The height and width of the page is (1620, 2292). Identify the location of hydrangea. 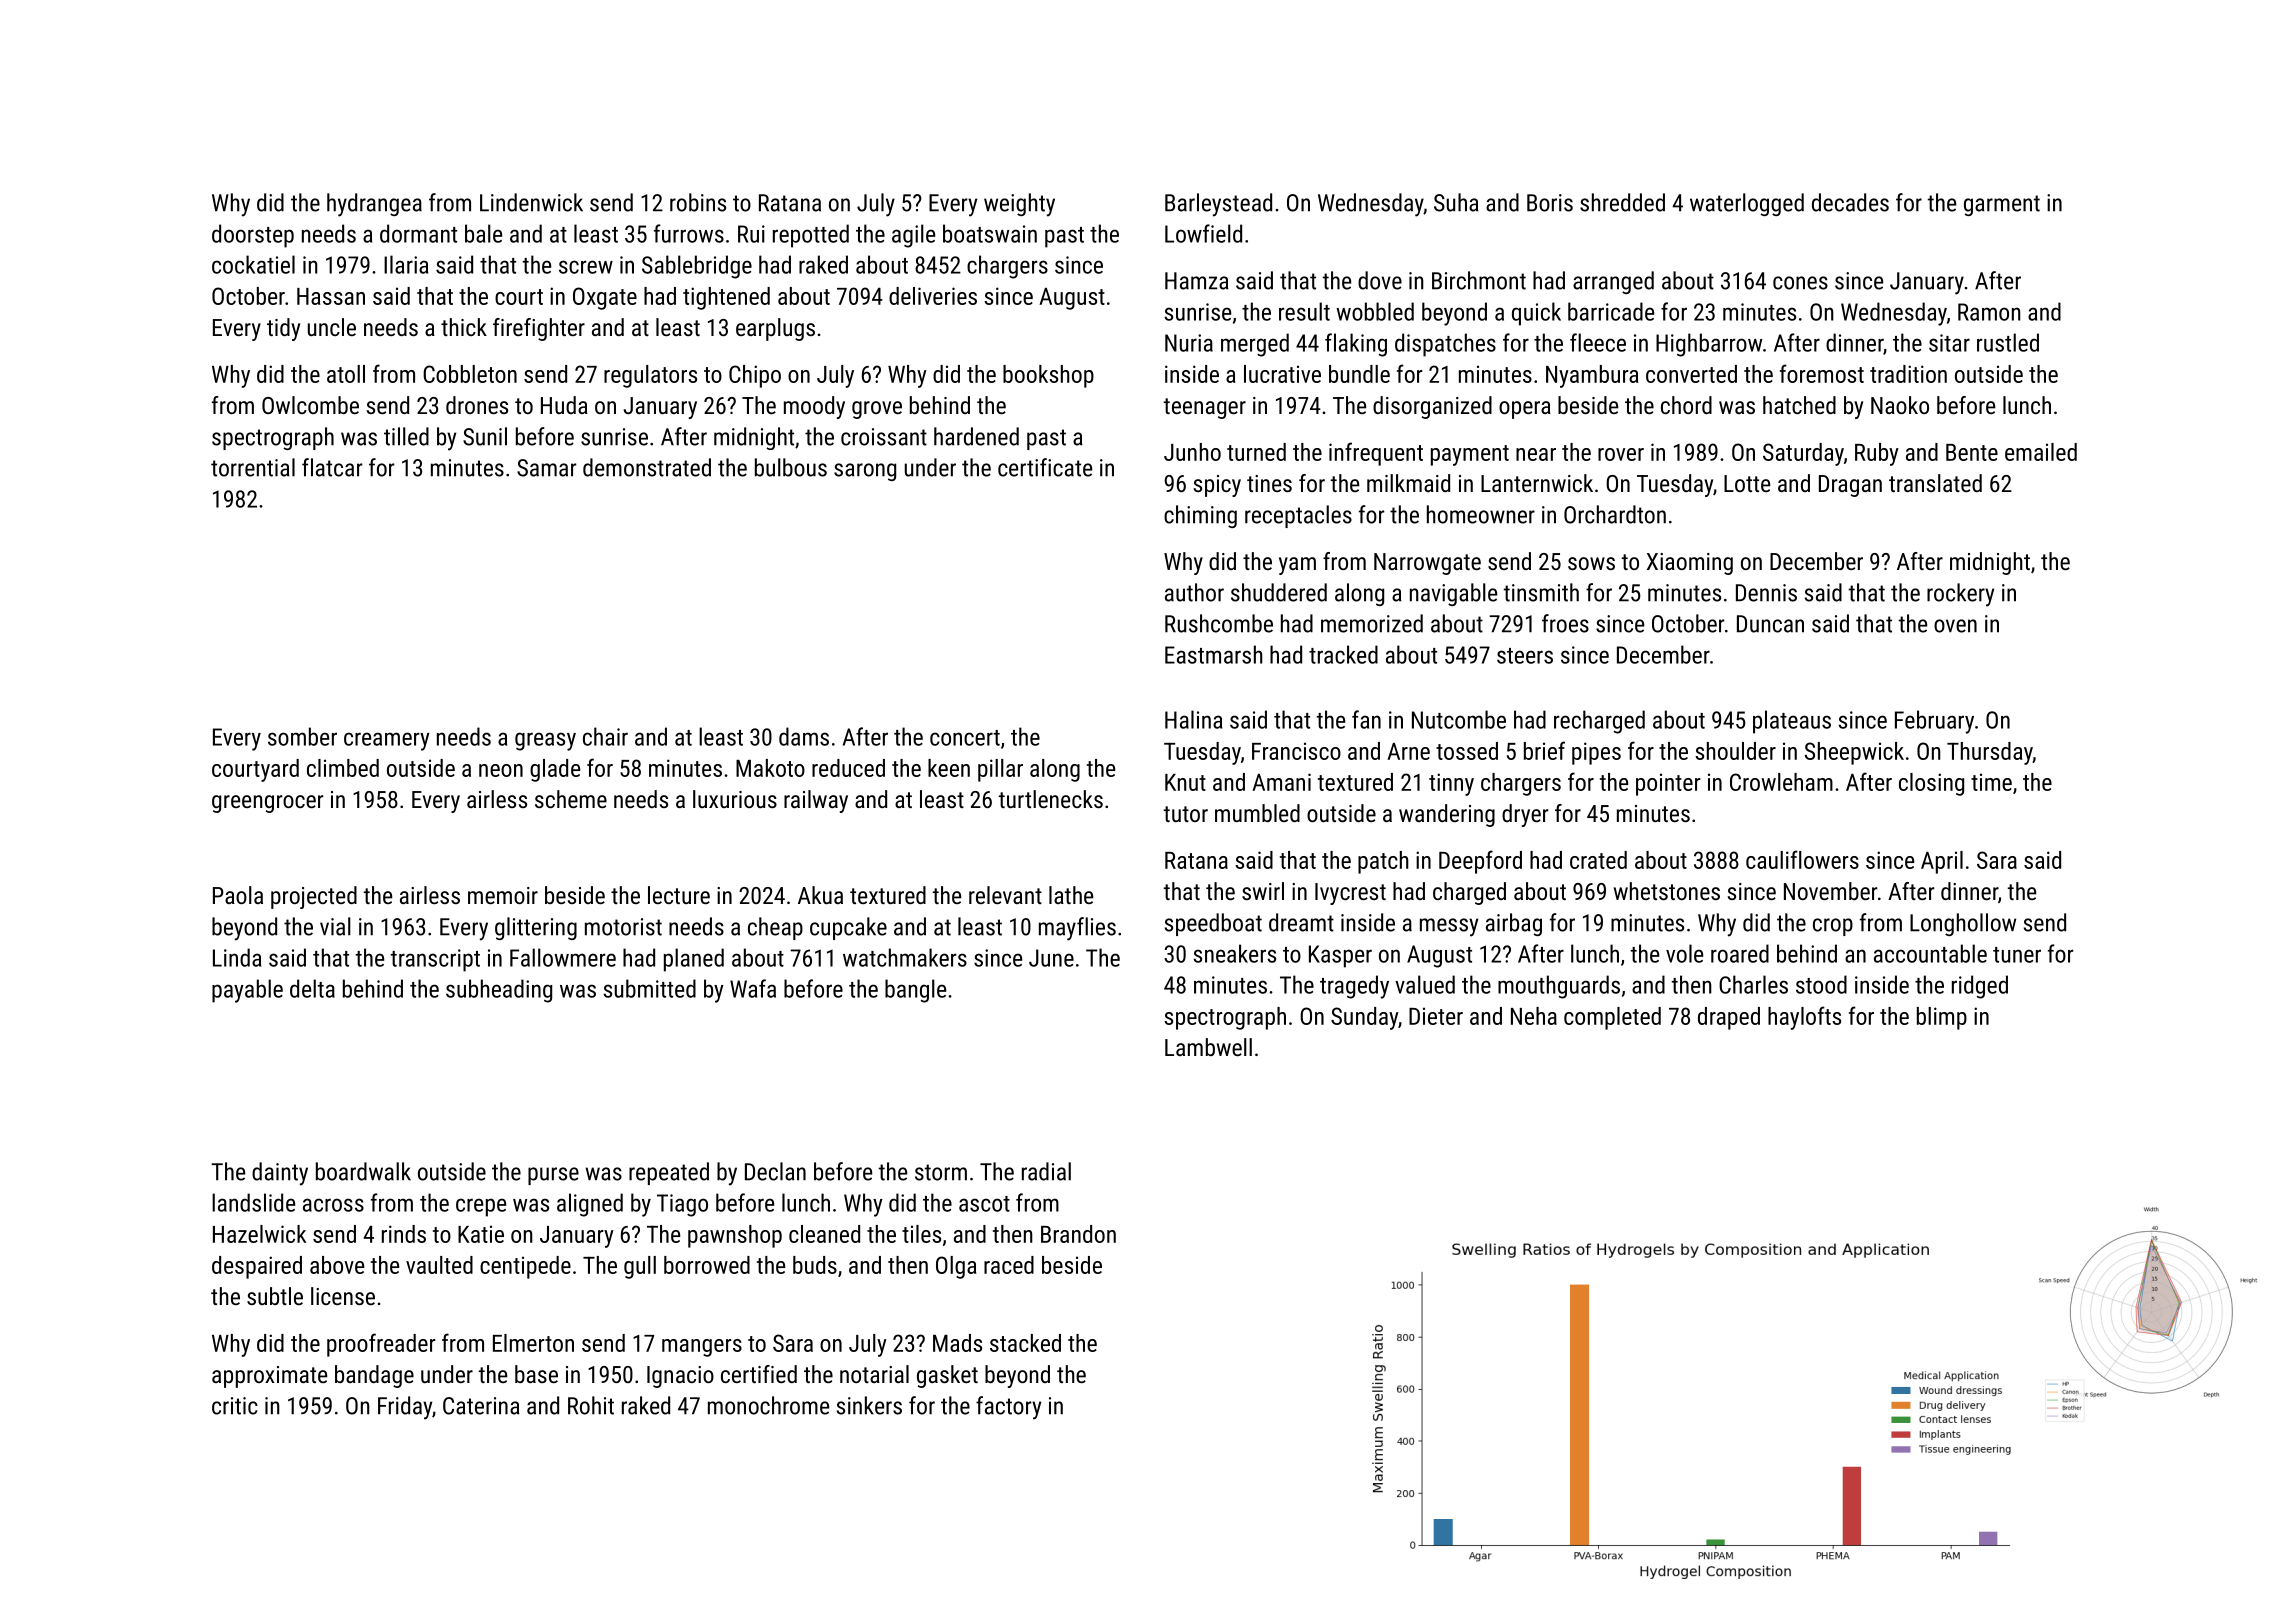
(374, 205).
